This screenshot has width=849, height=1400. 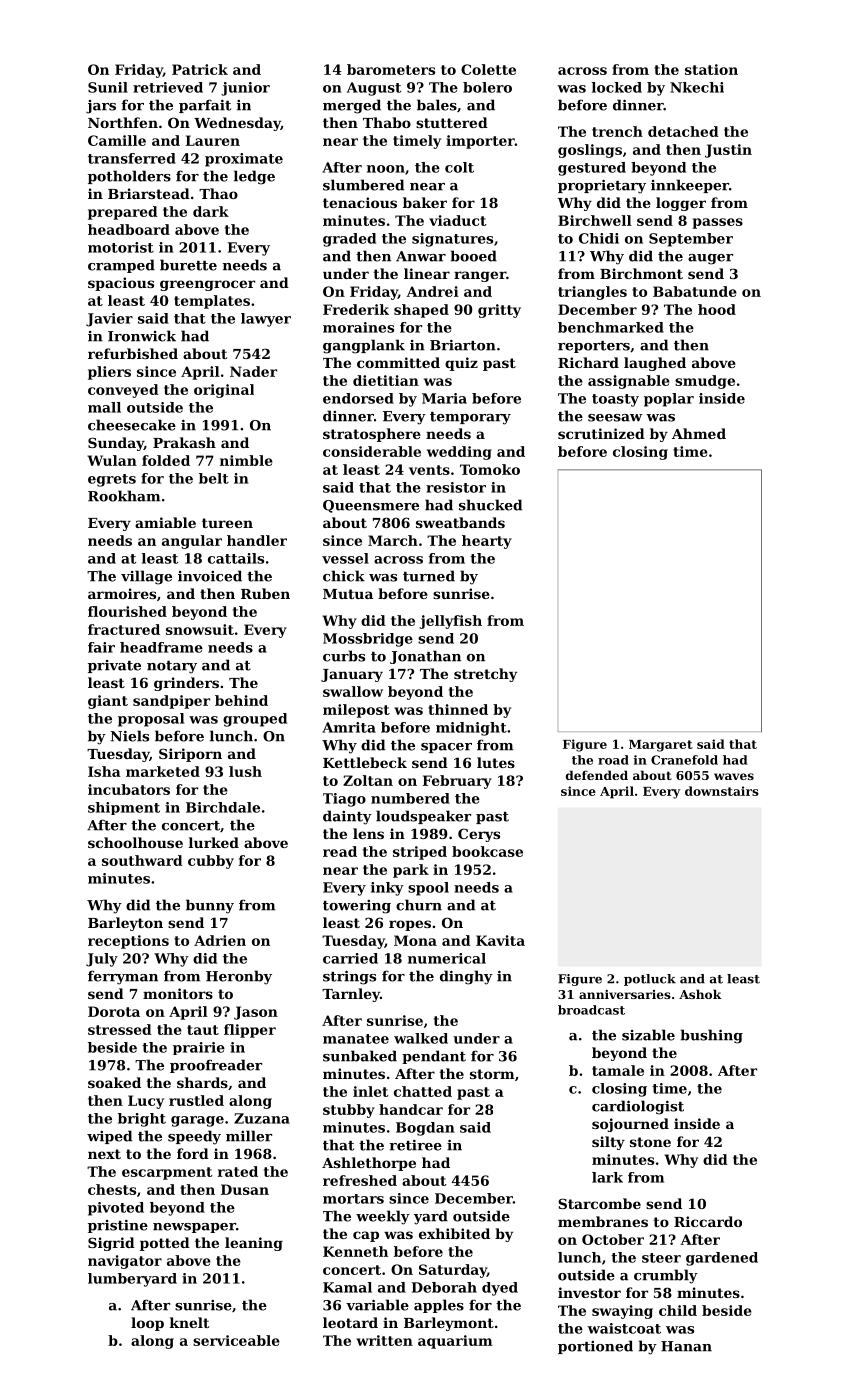 What do you see at coordinates (200, 69) in the screenshot?
I see `Patrick` at bounding box center [200, 69].
